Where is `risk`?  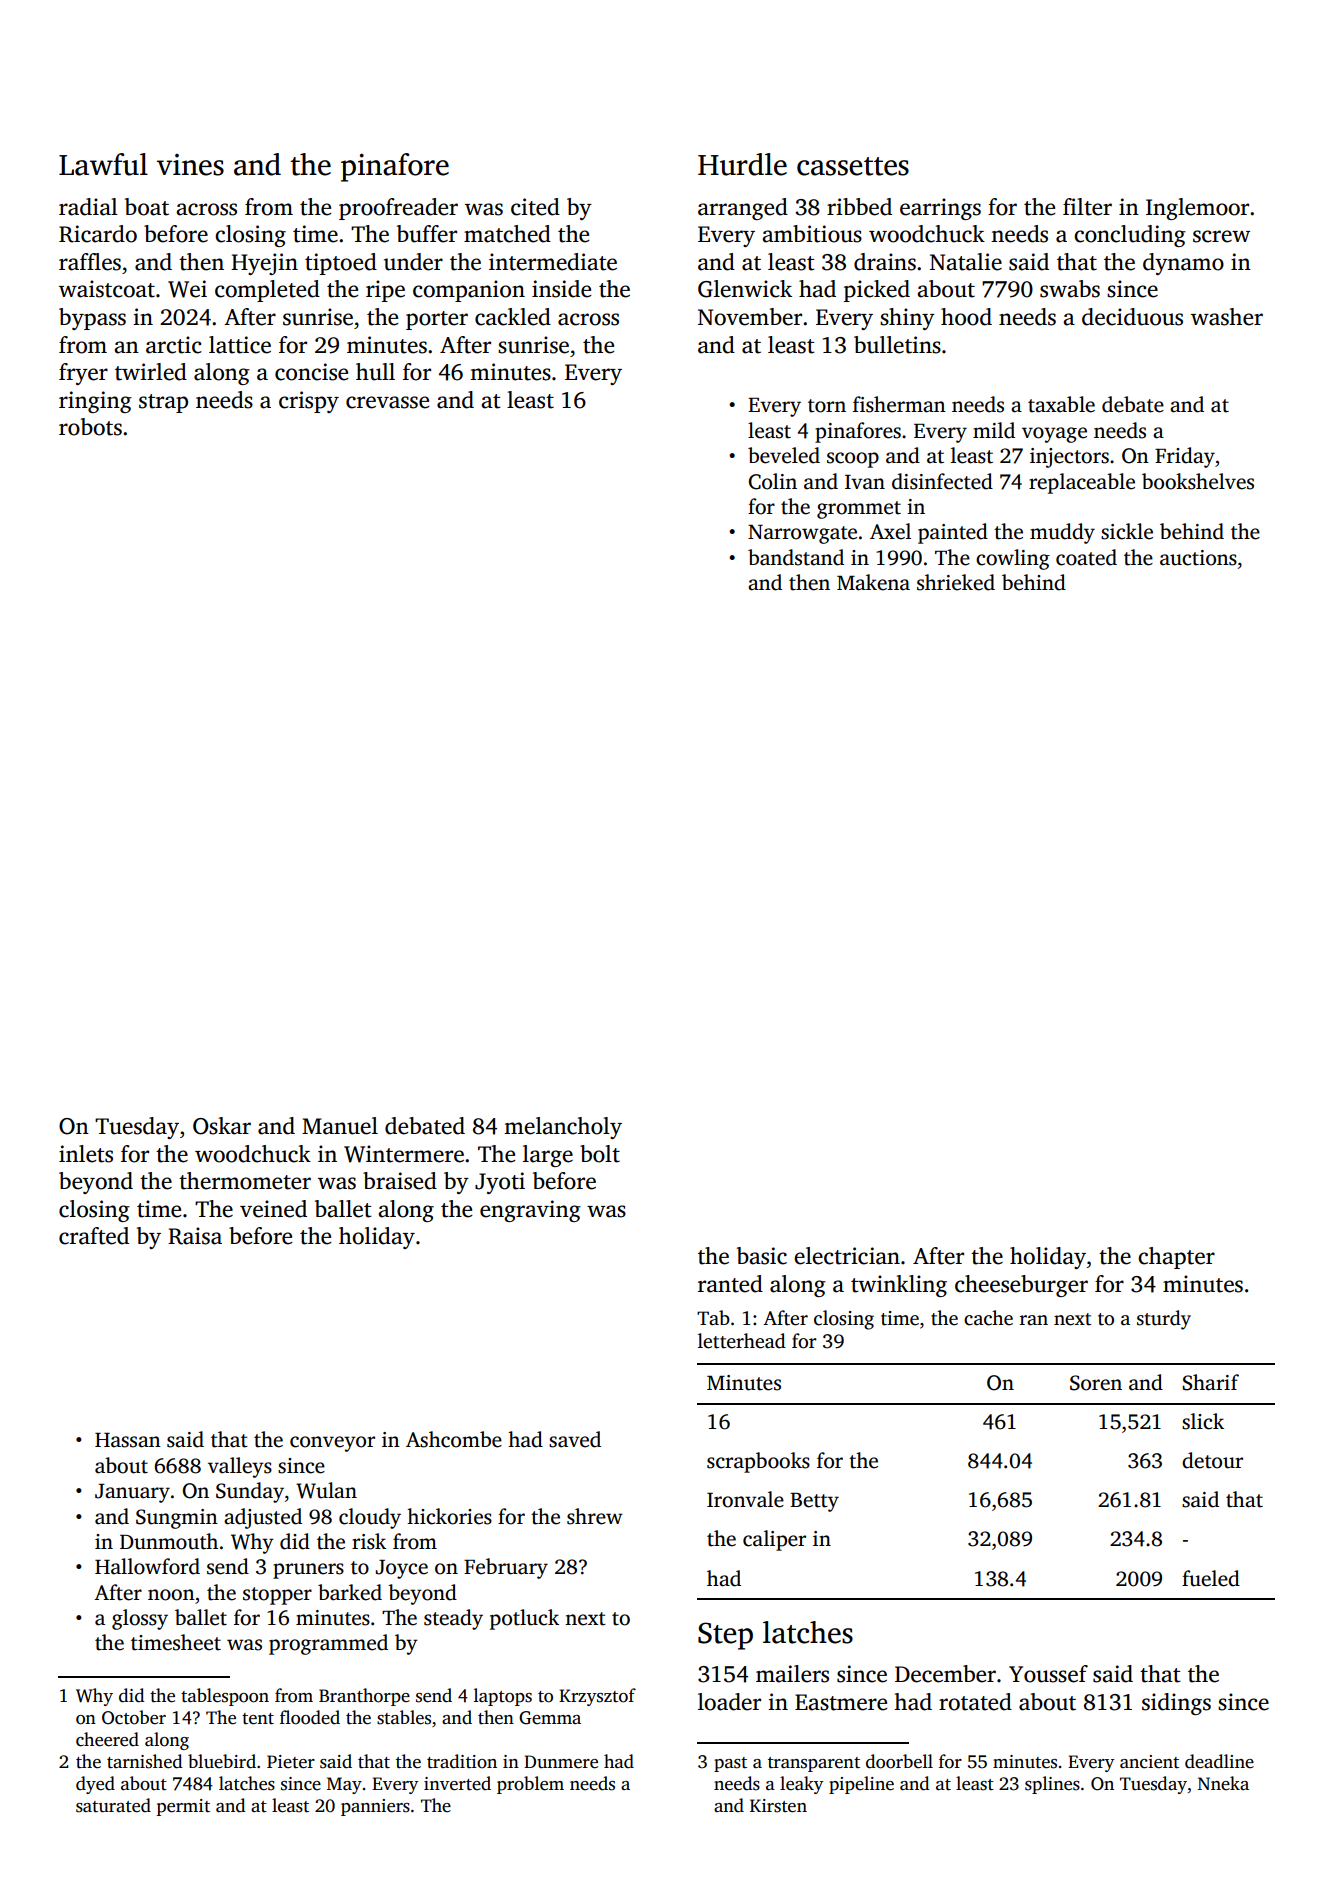
risk is located at coordinates (369, 1541).
